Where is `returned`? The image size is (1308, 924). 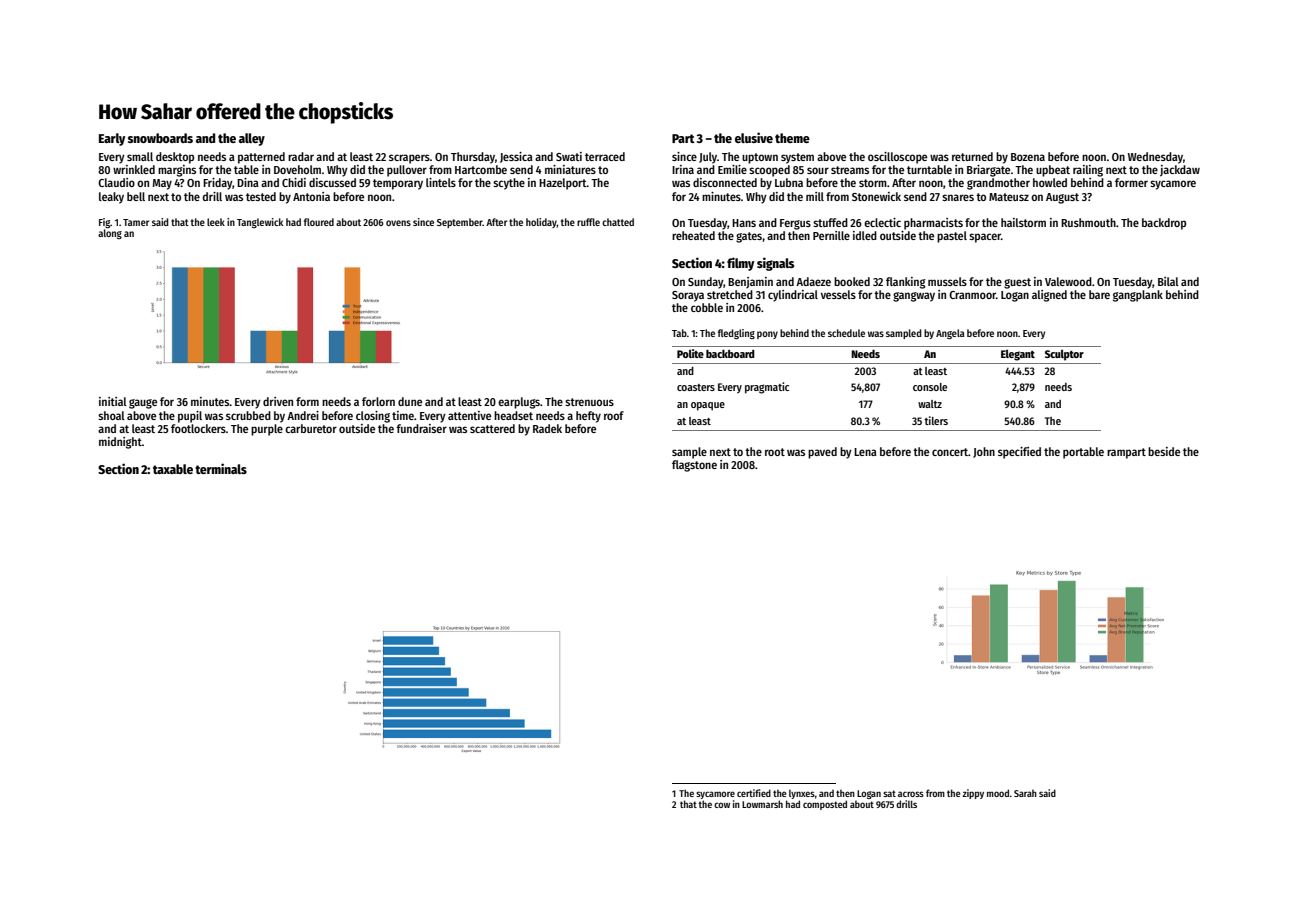
returned is located at coordinates (972, 156).
